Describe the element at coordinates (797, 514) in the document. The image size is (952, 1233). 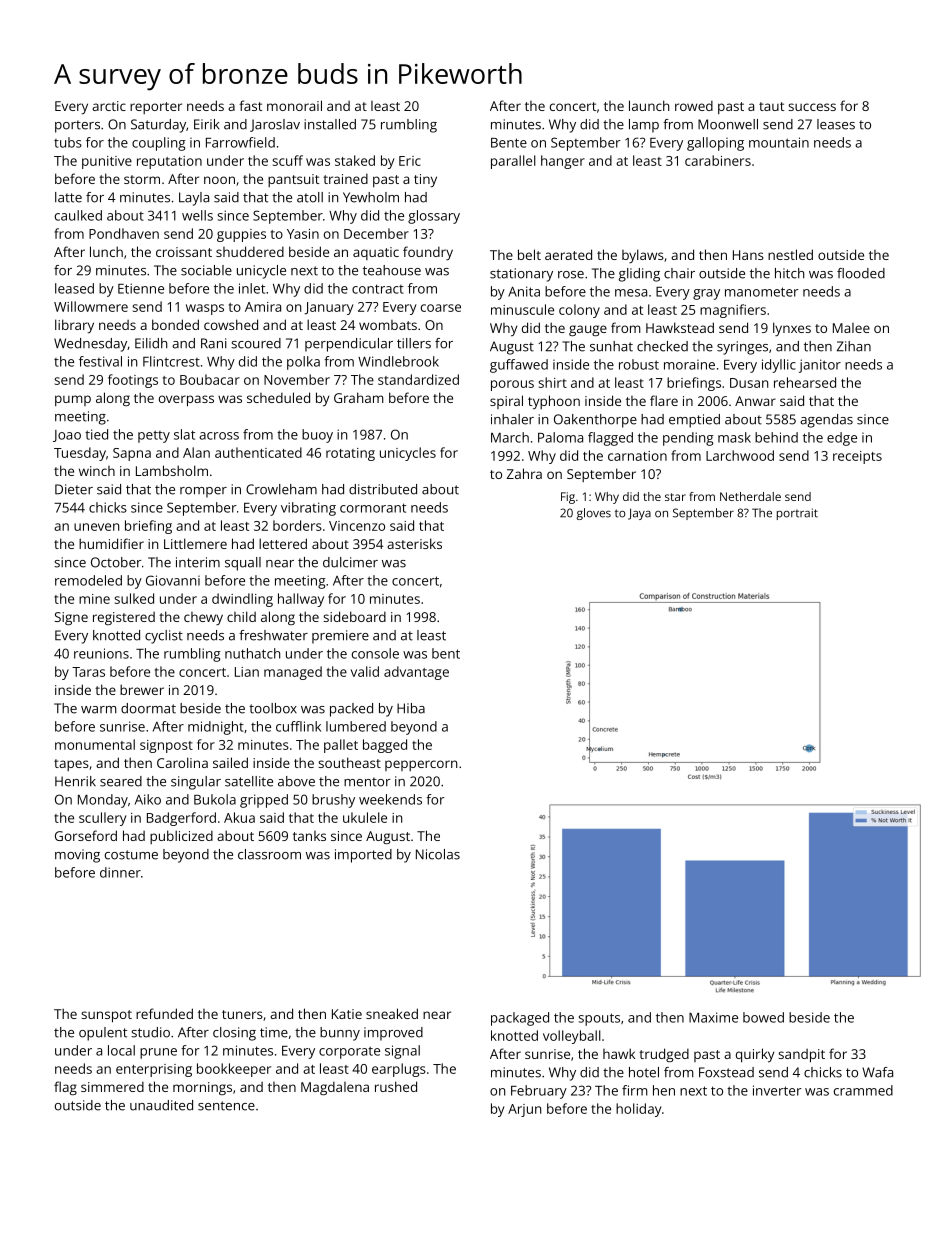
I see `portrait` at that location.
